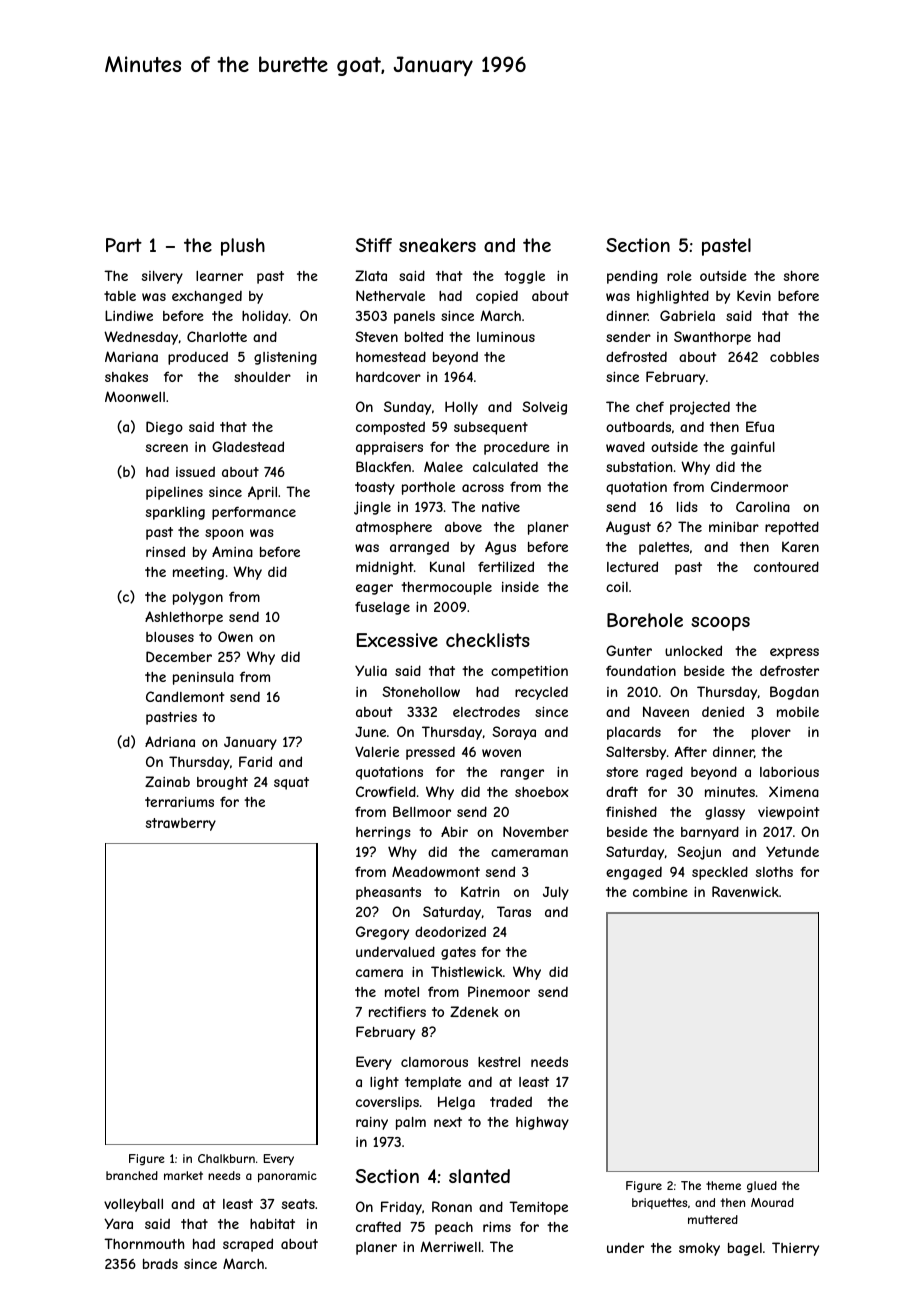 The image size is (924, 1308). What do you see at coordinates (248, 1245) in the screenshot?
I see `scraped` at bounding box center [248, 1245].
